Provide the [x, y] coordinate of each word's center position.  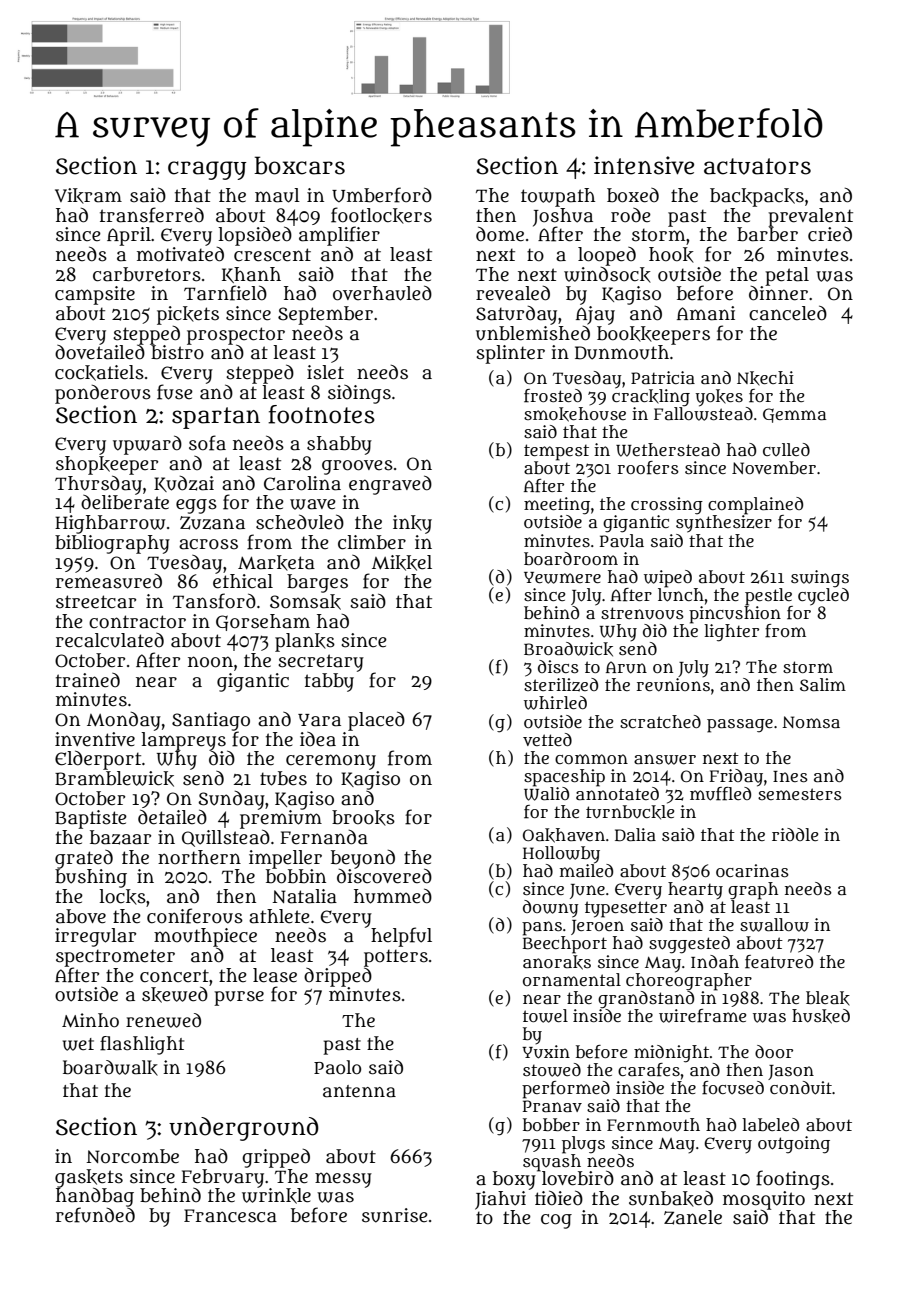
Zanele [693, 1217]
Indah [715, 962]
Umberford [382, 195]
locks [122, 897]
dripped [338, 977]
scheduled [300, 522]
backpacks [757, 197]
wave [313, 504]
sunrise [395, 1215]
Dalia [635, 835]
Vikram [88, 196]
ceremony [331, 762]
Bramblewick [114, 779]
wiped [668, 578]
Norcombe [132, 1156]
